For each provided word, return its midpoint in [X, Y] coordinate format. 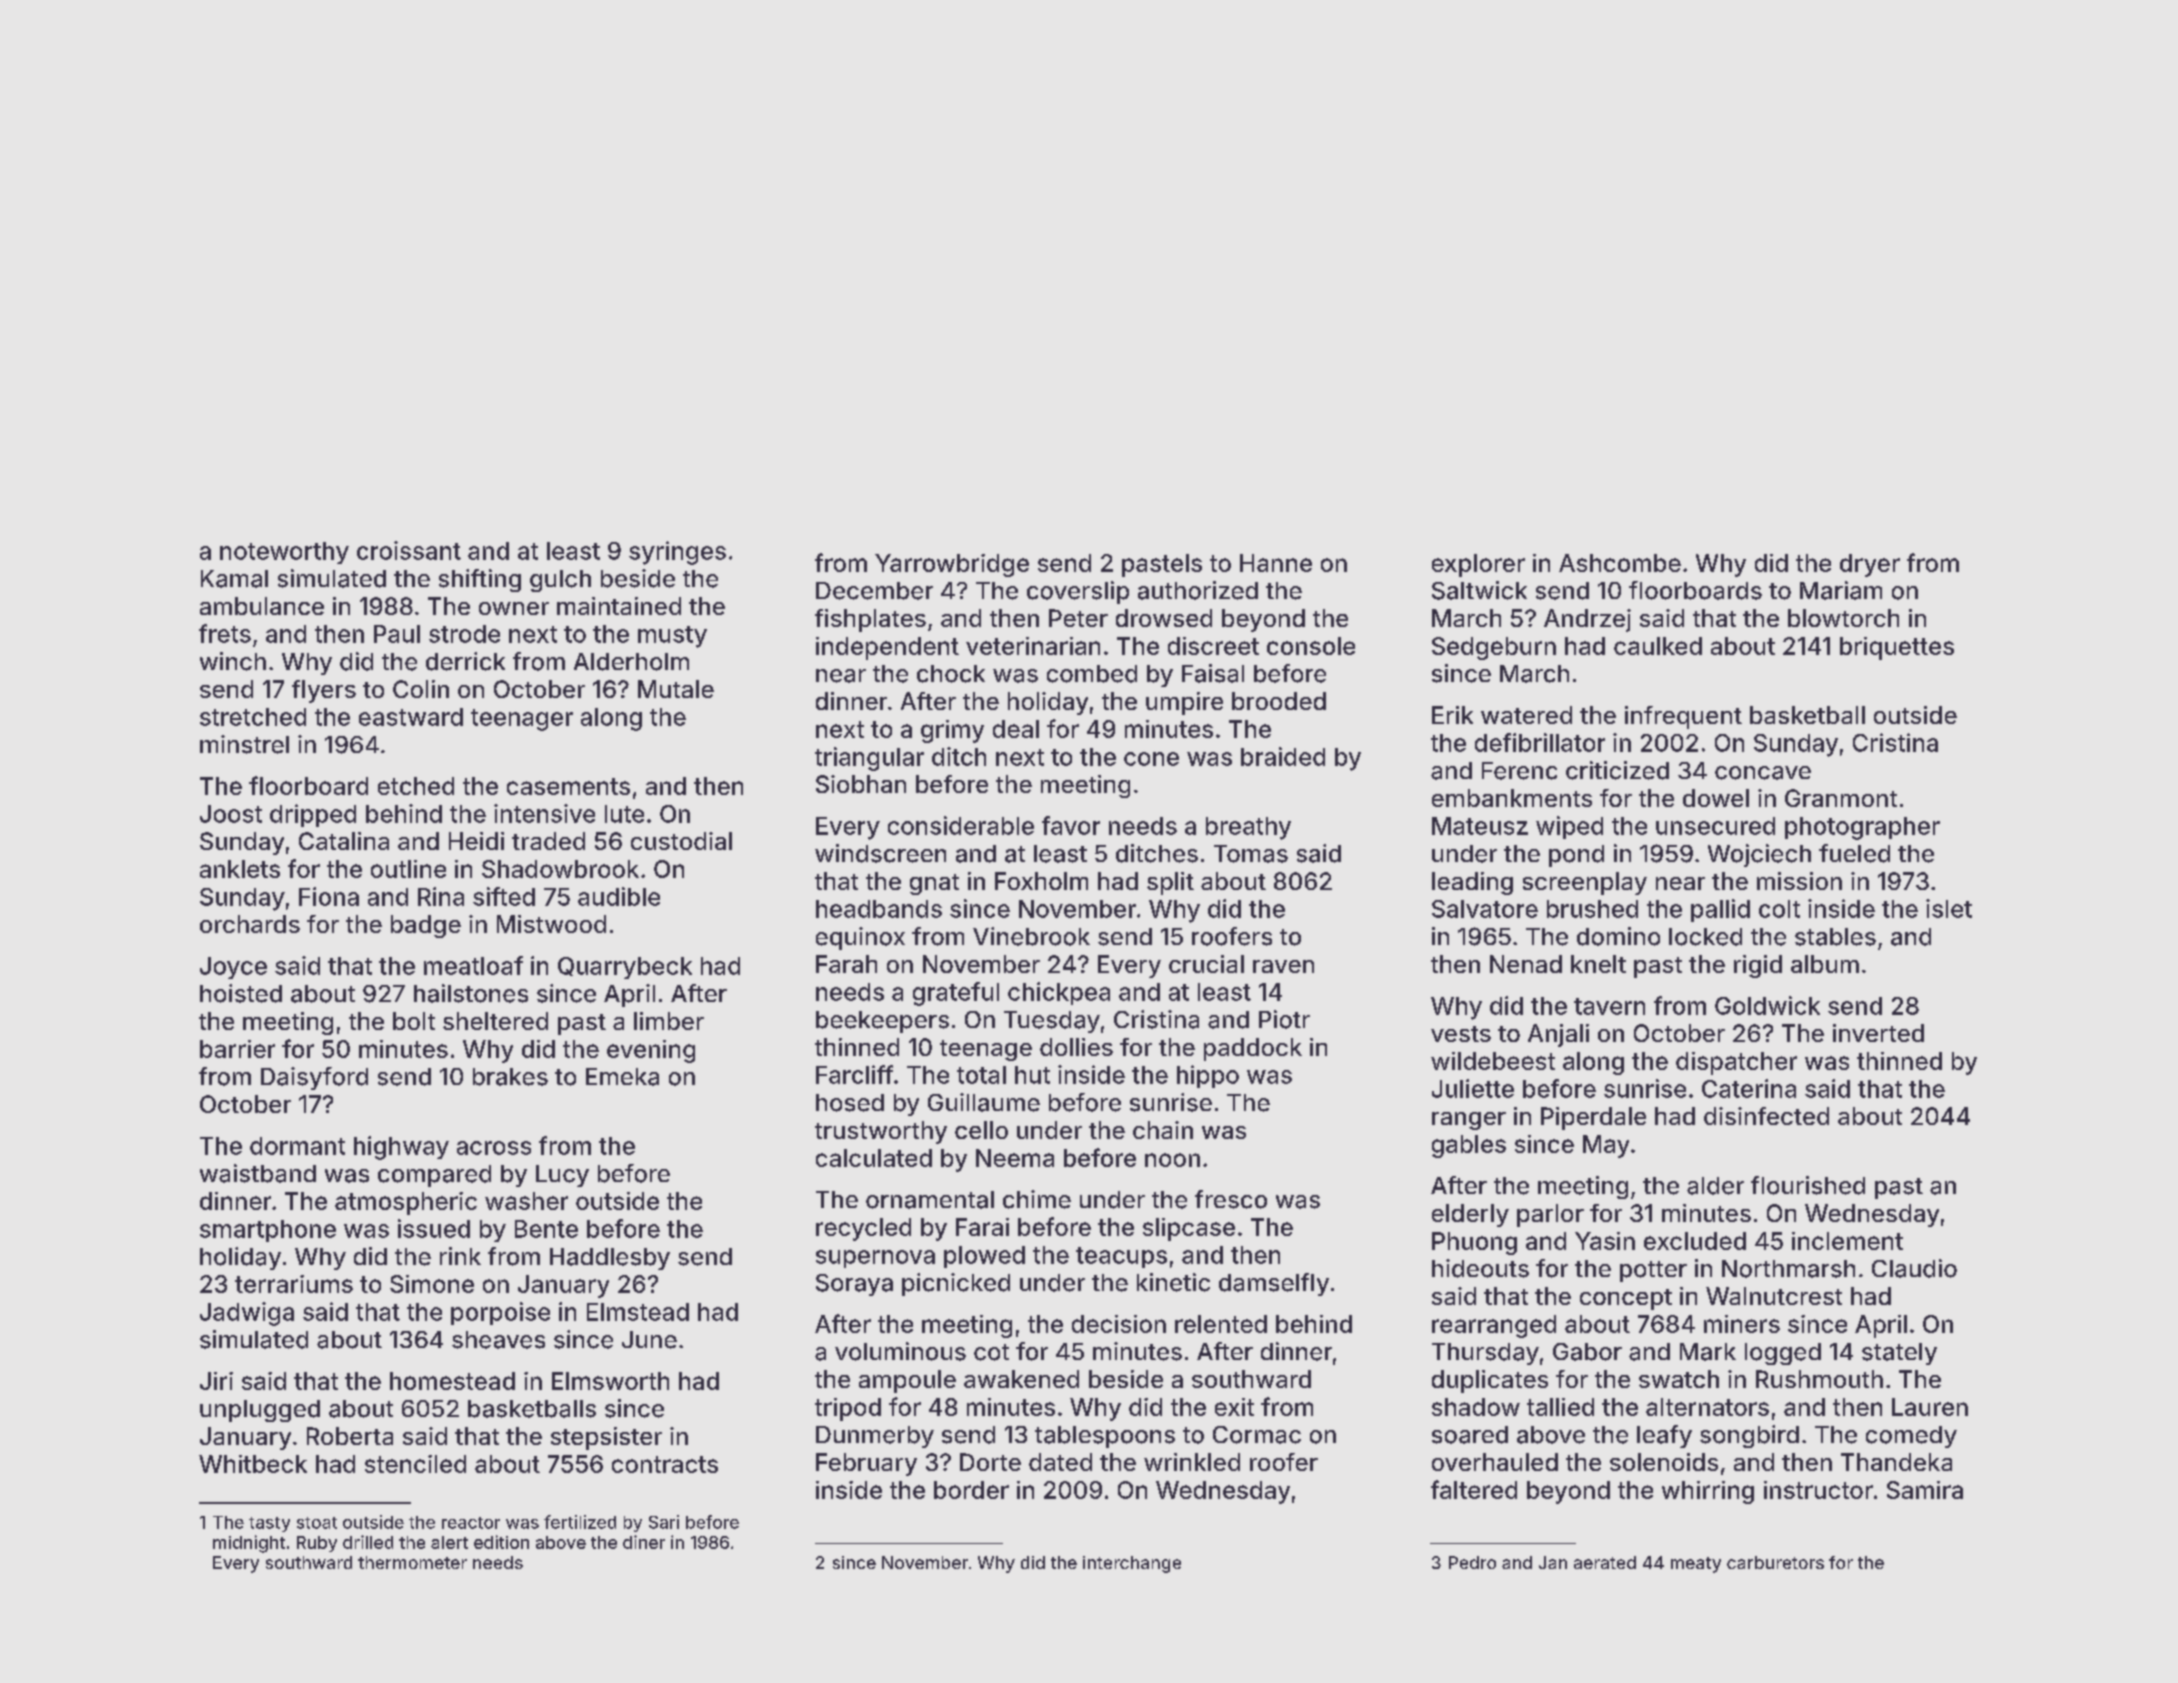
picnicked [956, 1284]
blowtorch [1843, 618]
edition [501, 1542]
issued [434, 1228]
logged [1783, 1354]
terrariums [294, 1284]
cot [991, 1352]
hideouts [1480, 1268]
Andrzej [1587, 620]
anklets [240, 869]
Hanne [1276, 563]
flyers [324, 691]
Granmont [1841, 798]
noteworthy [284, 553]
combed [1092, 674]
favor [1071, 825]
